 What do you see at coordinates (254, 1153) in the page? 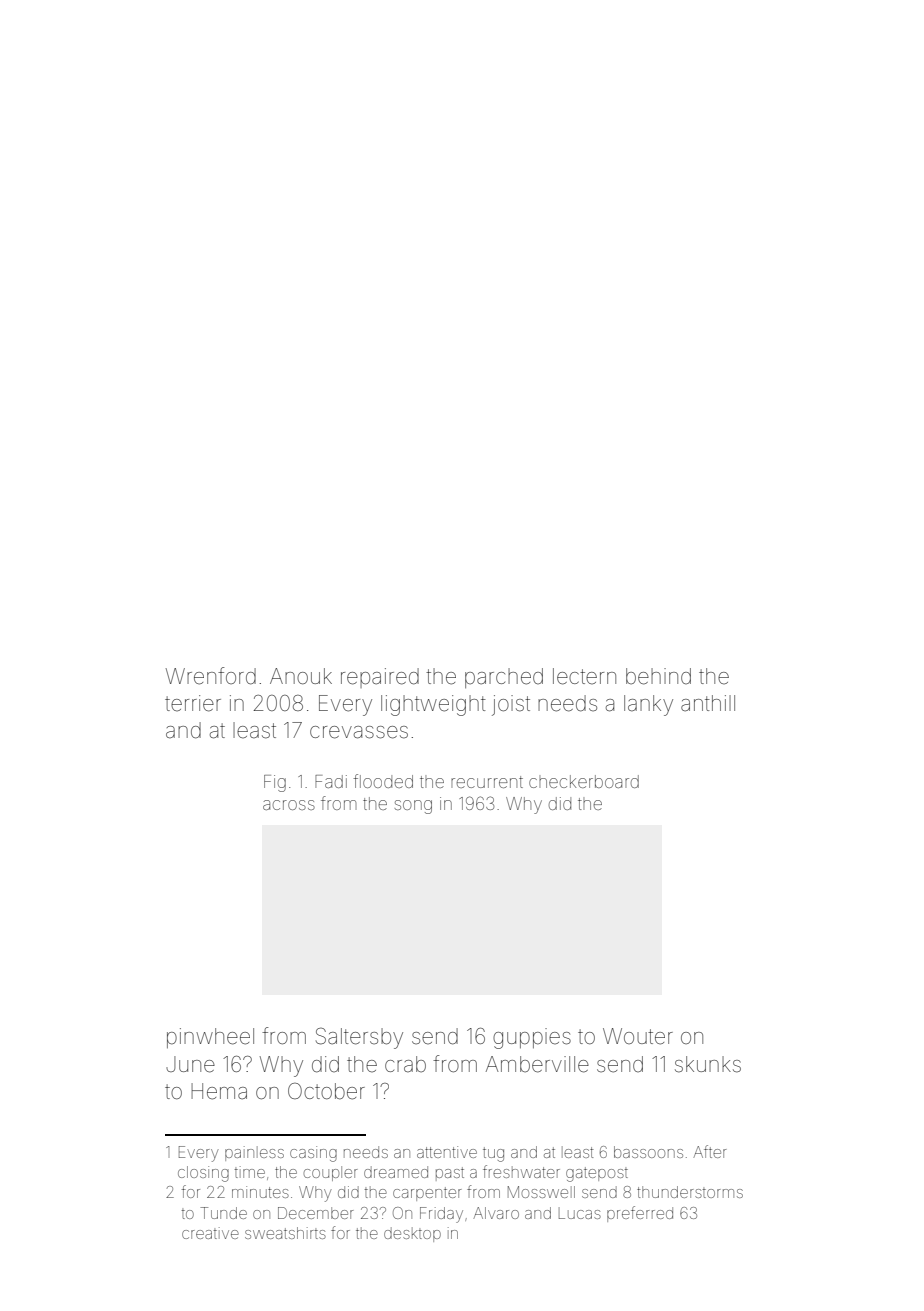
I see `painless` at bounding box center [254, 1153].
